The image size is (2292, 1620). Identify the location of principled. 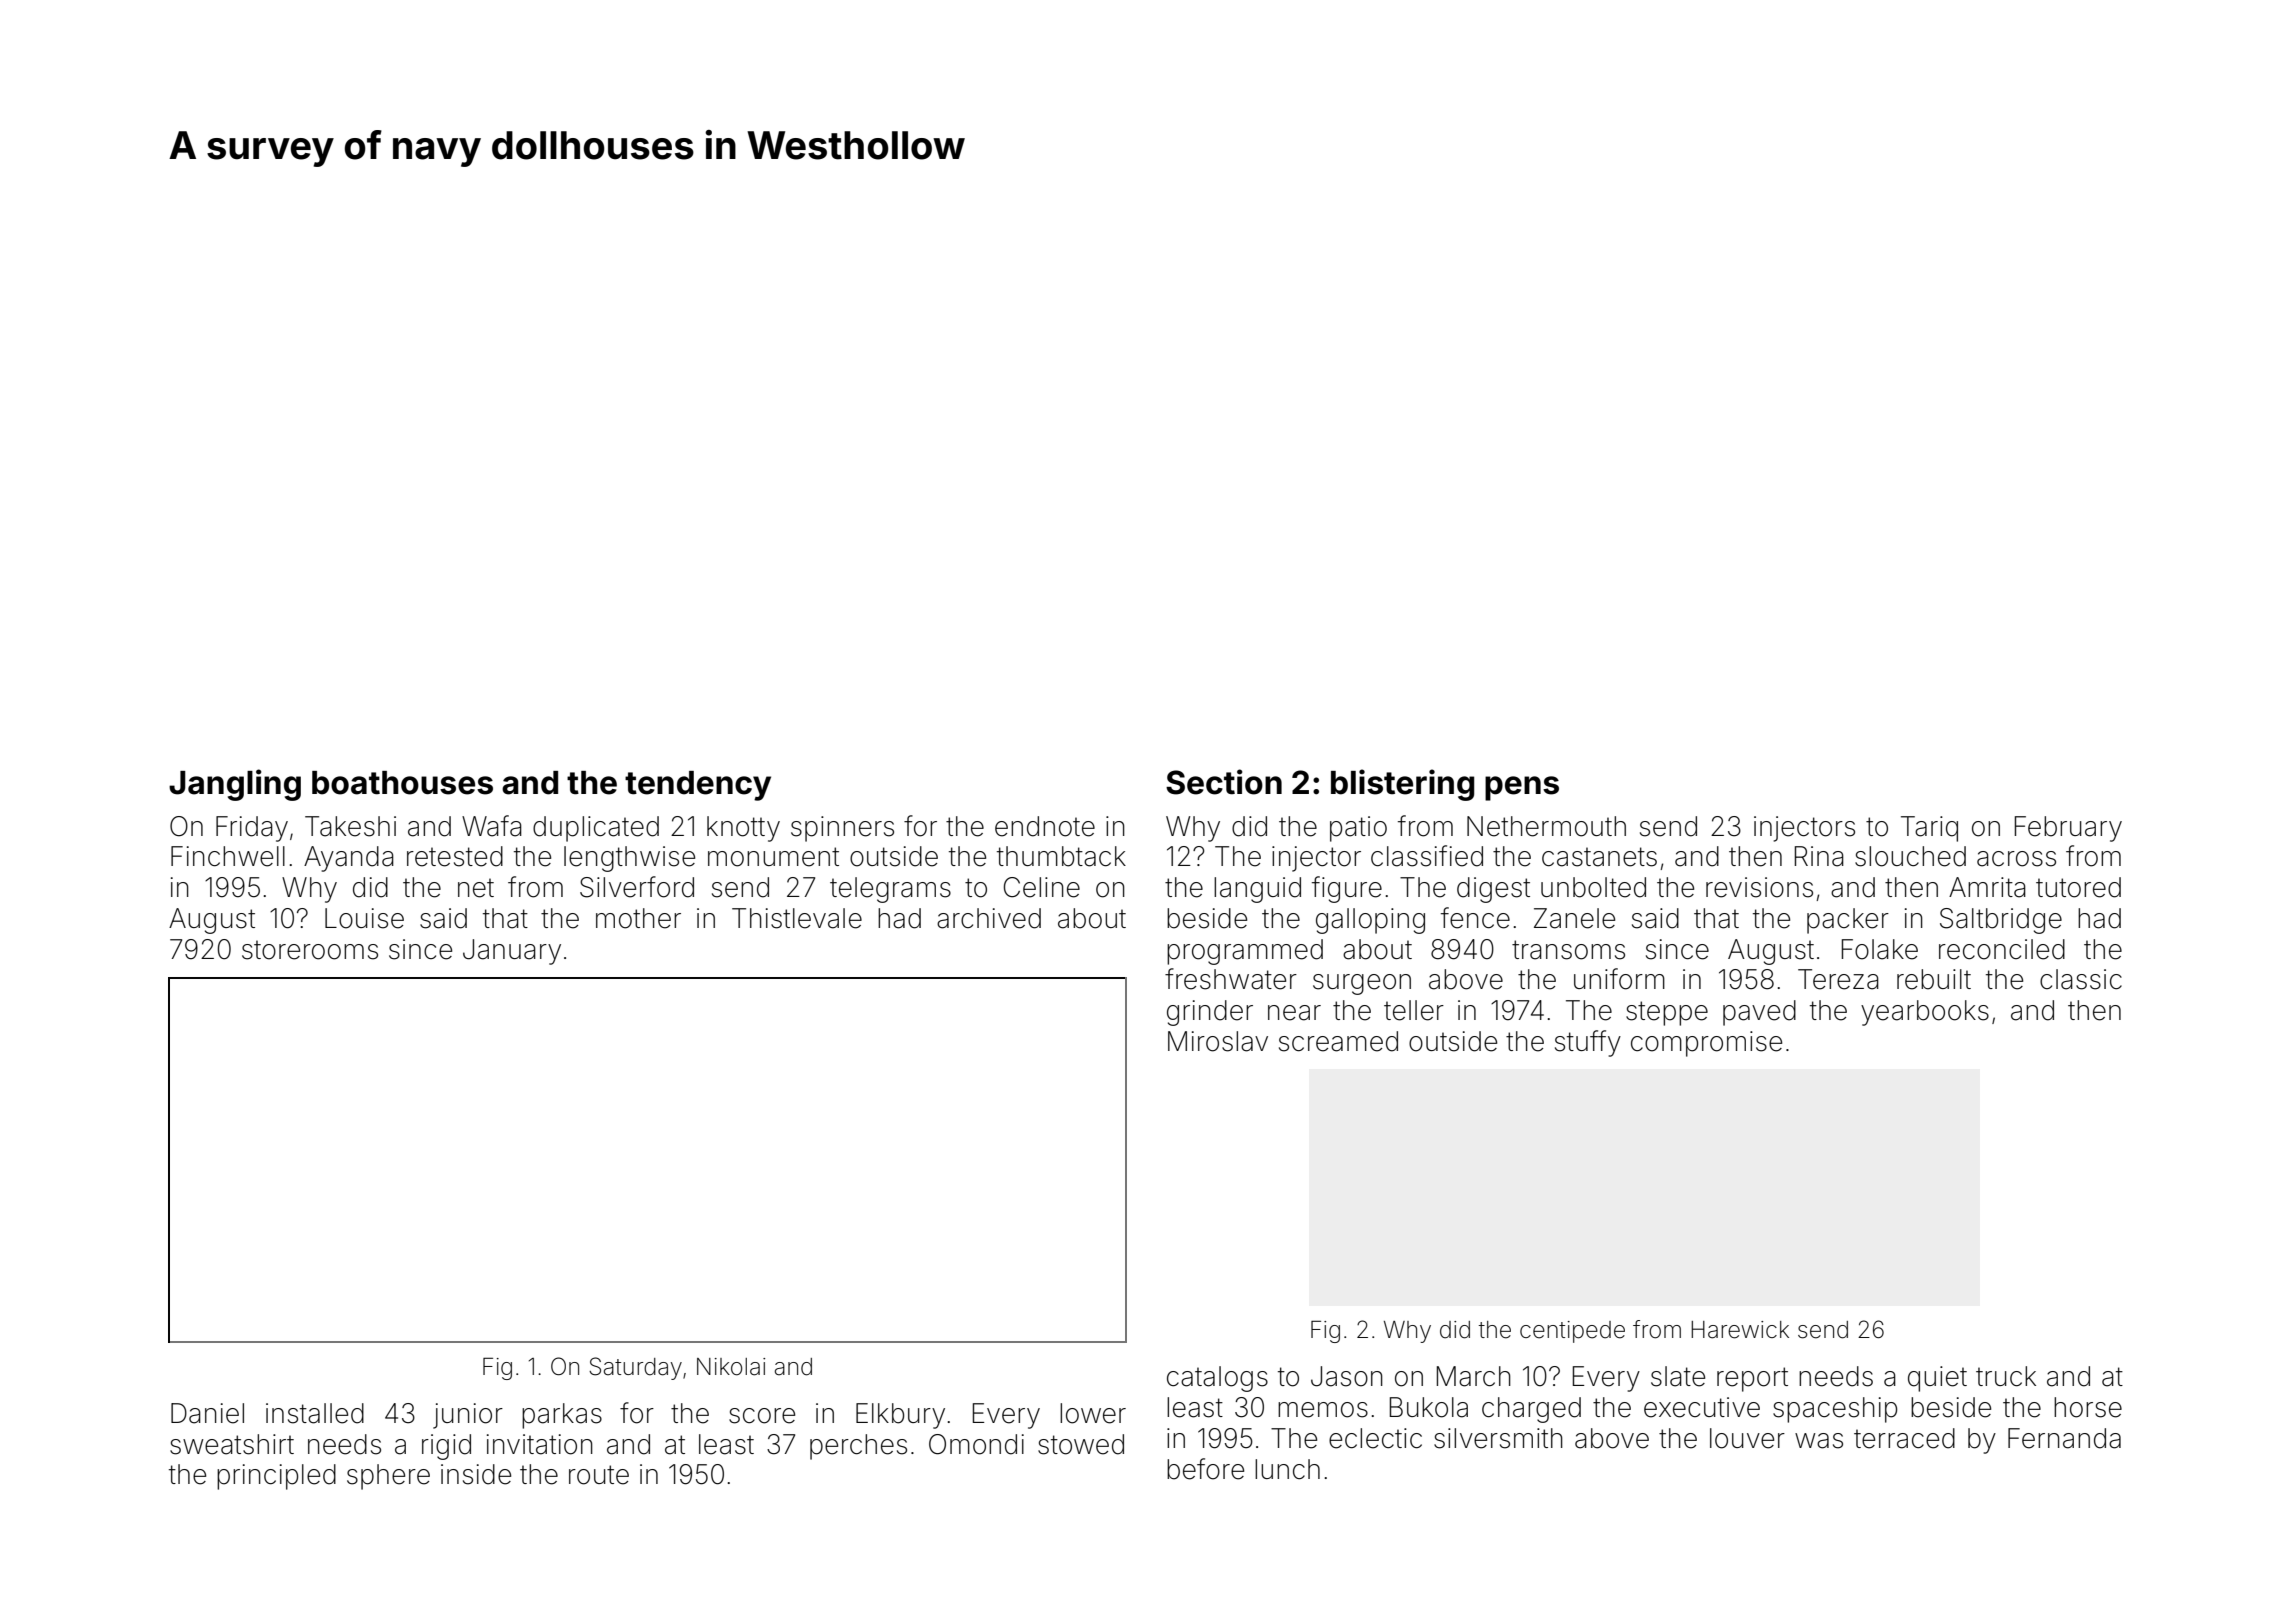
(276, 1477).
